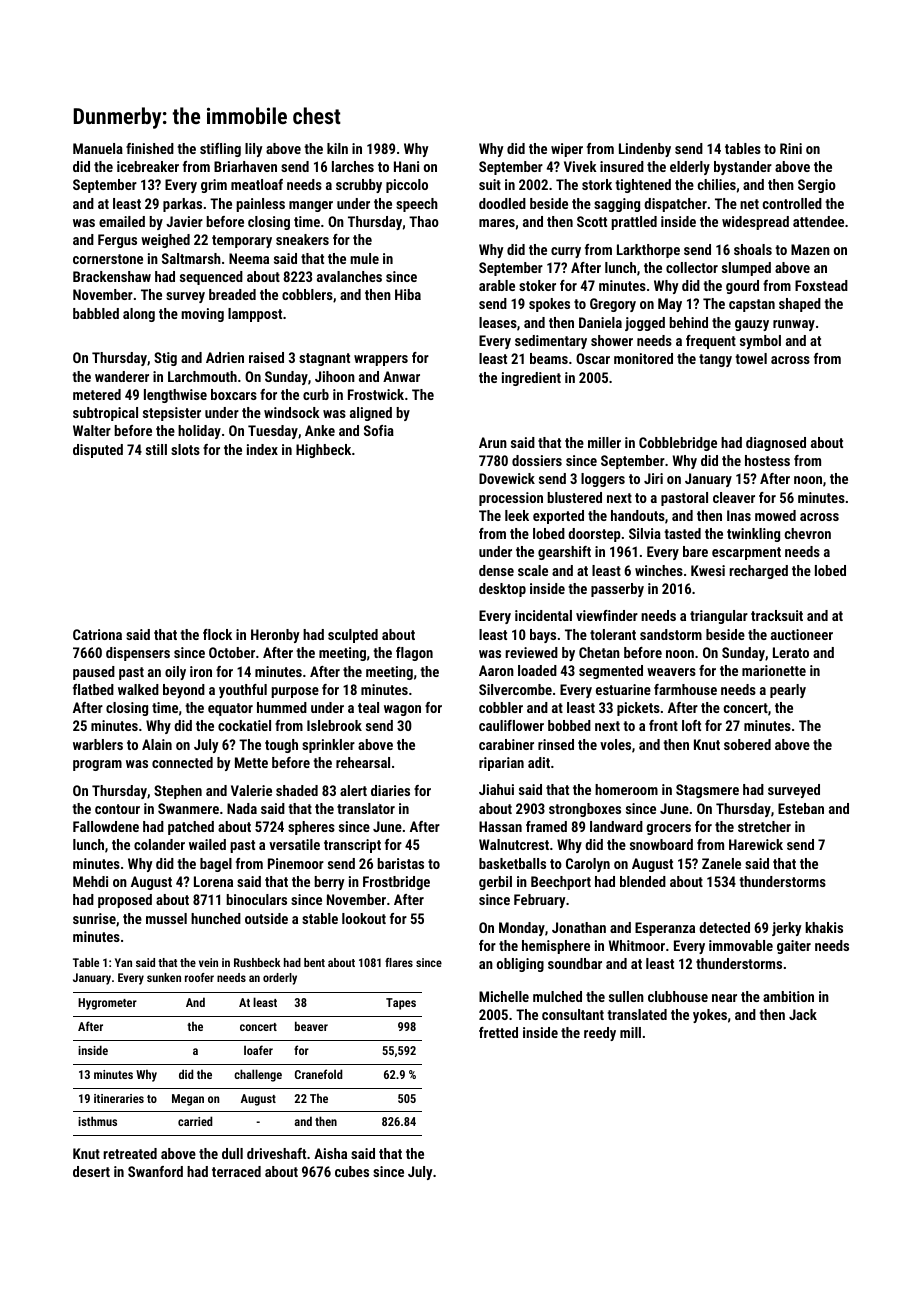 This screenshot has width=924, height=1308. Describe the element at coordinates (208, 962) in the screenshot. I see `vein` at that location.
